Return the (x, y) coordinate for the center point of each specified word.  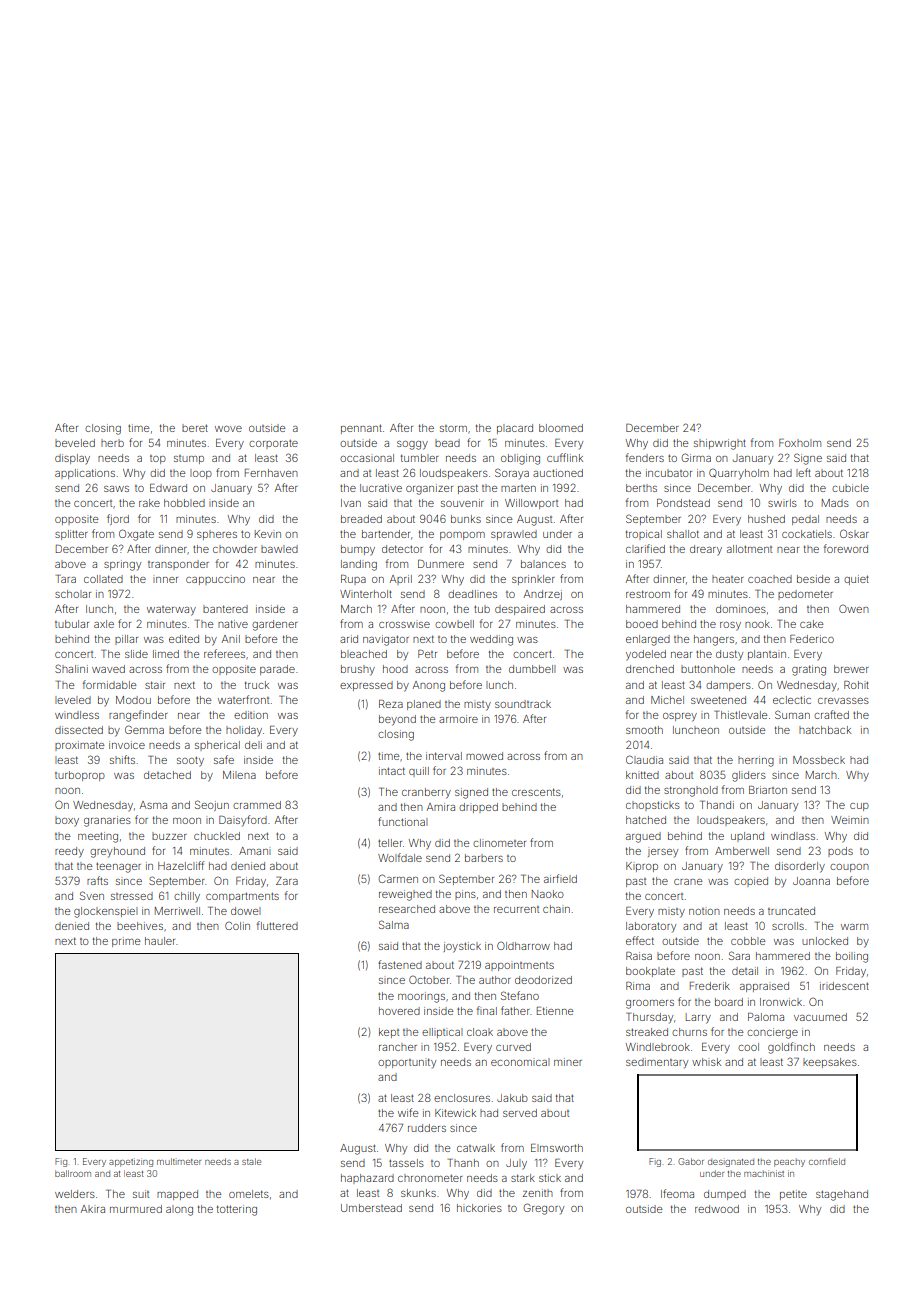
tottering (237, 1210)
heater (728, 579)
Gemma (144, 729)
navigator (386, 640)
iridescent (844, 986)
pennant (361, 429)
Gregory (543, 1209)
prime (126, 942)
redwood (717, 1209)
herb (112, 443)
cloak (480, 1032)
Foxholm (800, 443)
